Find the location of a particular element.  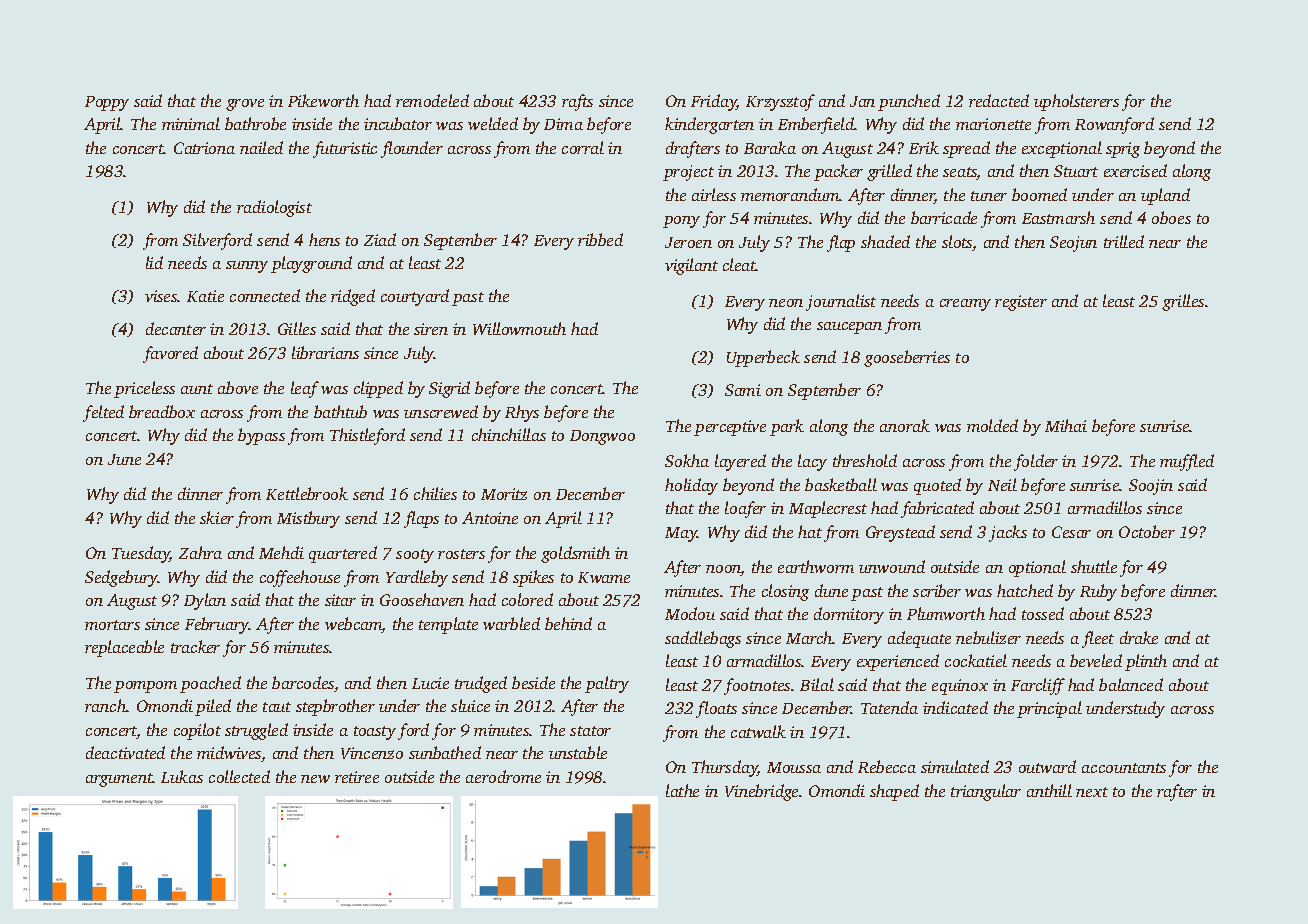

balanced is located at coordinates (1131, 684).
